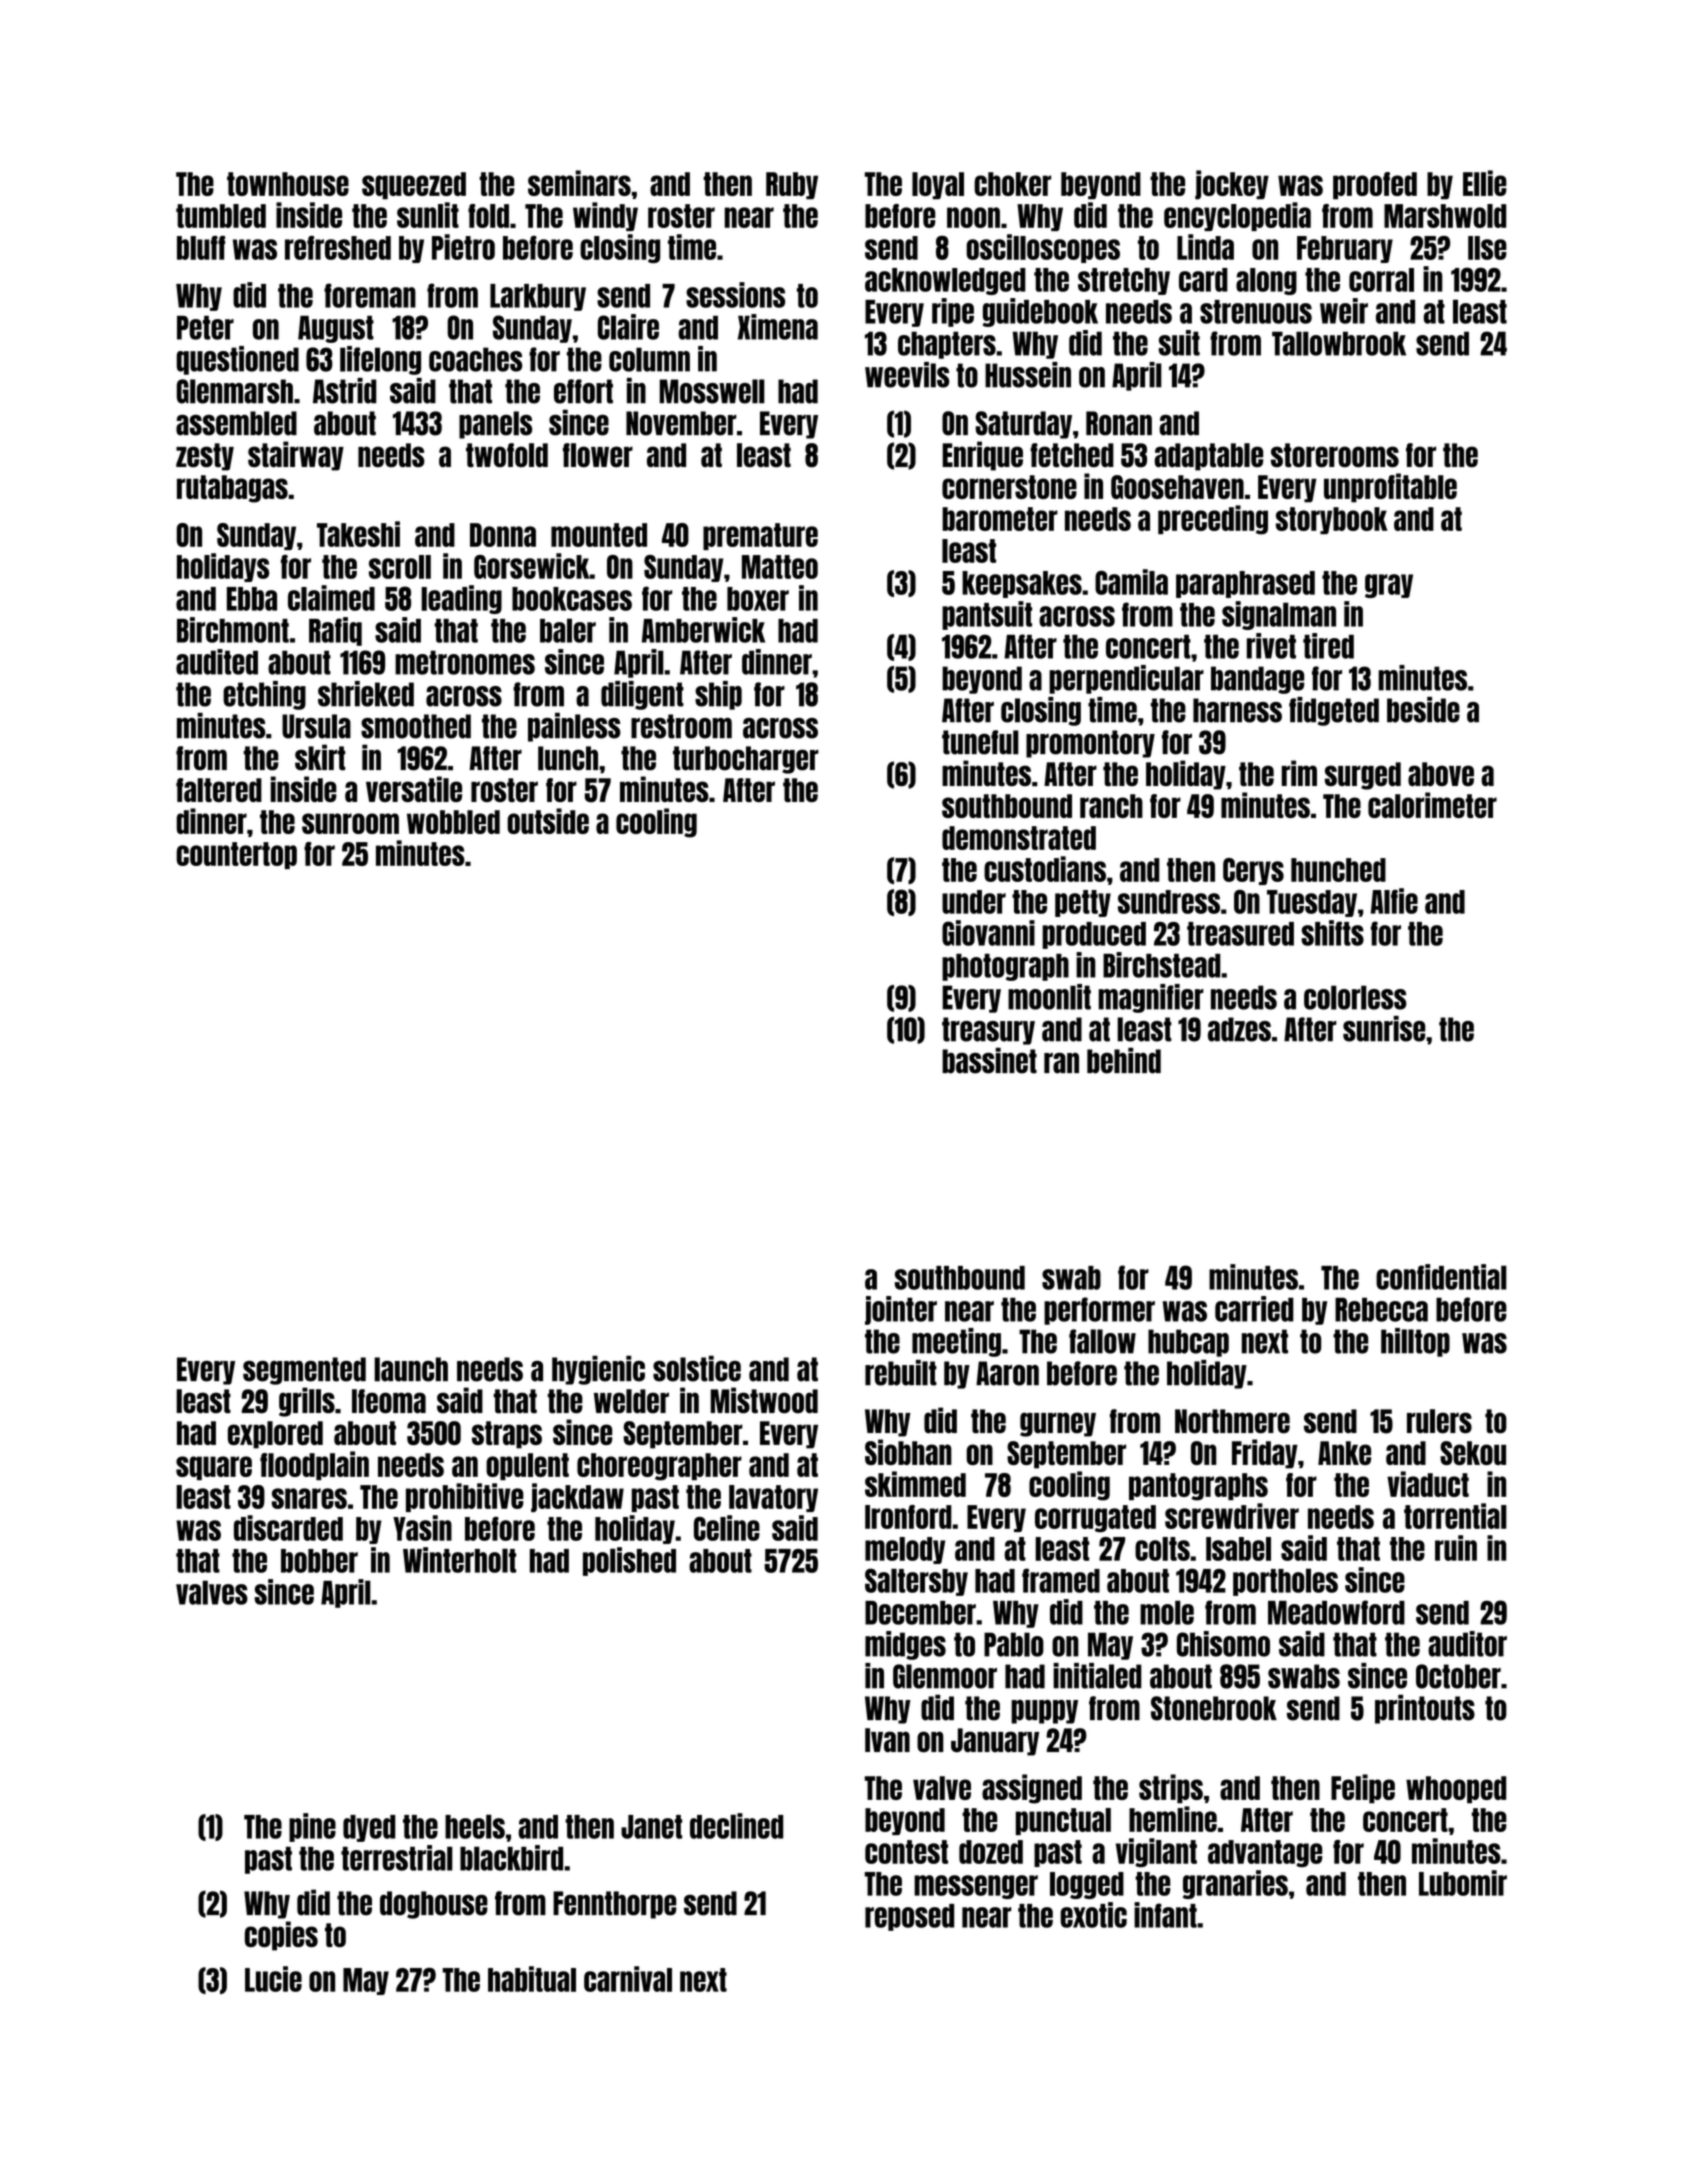 The image size is (1683, 2178). Describe the element at coordinates (221, 216) in the document. I see `tumbled` at that location.
